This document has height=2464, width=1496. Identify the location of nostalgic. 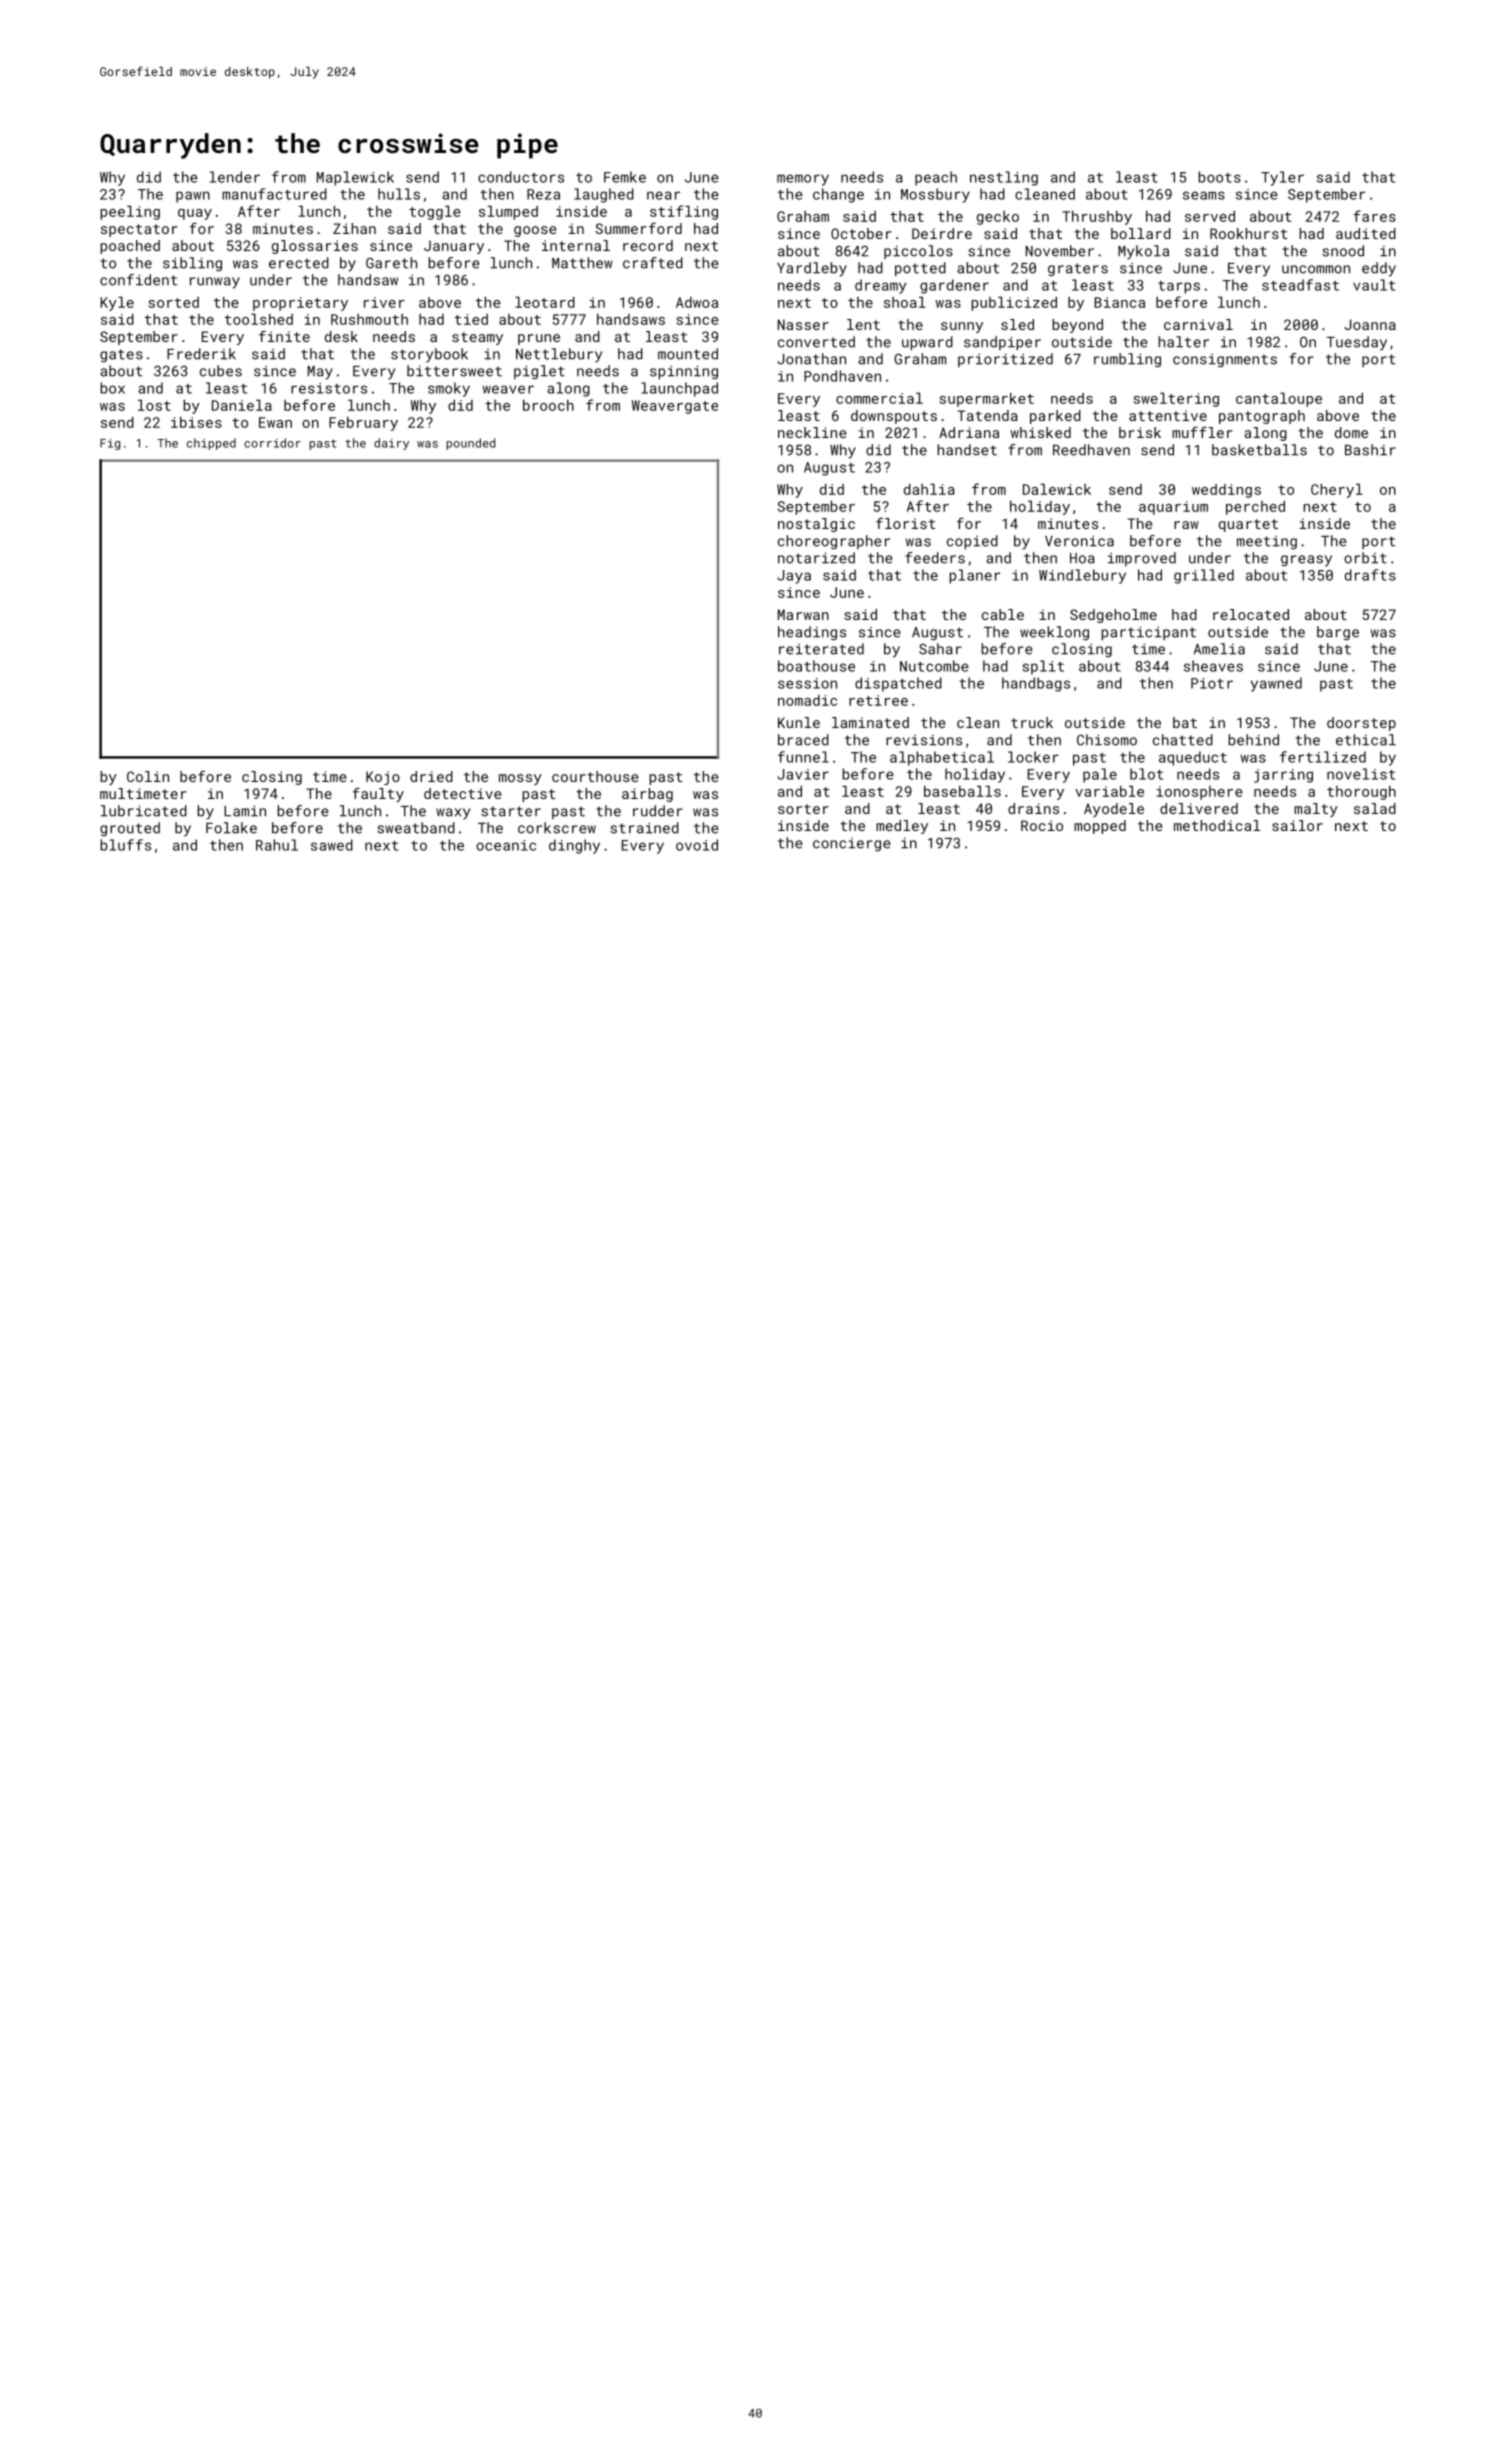
(816, 525).
